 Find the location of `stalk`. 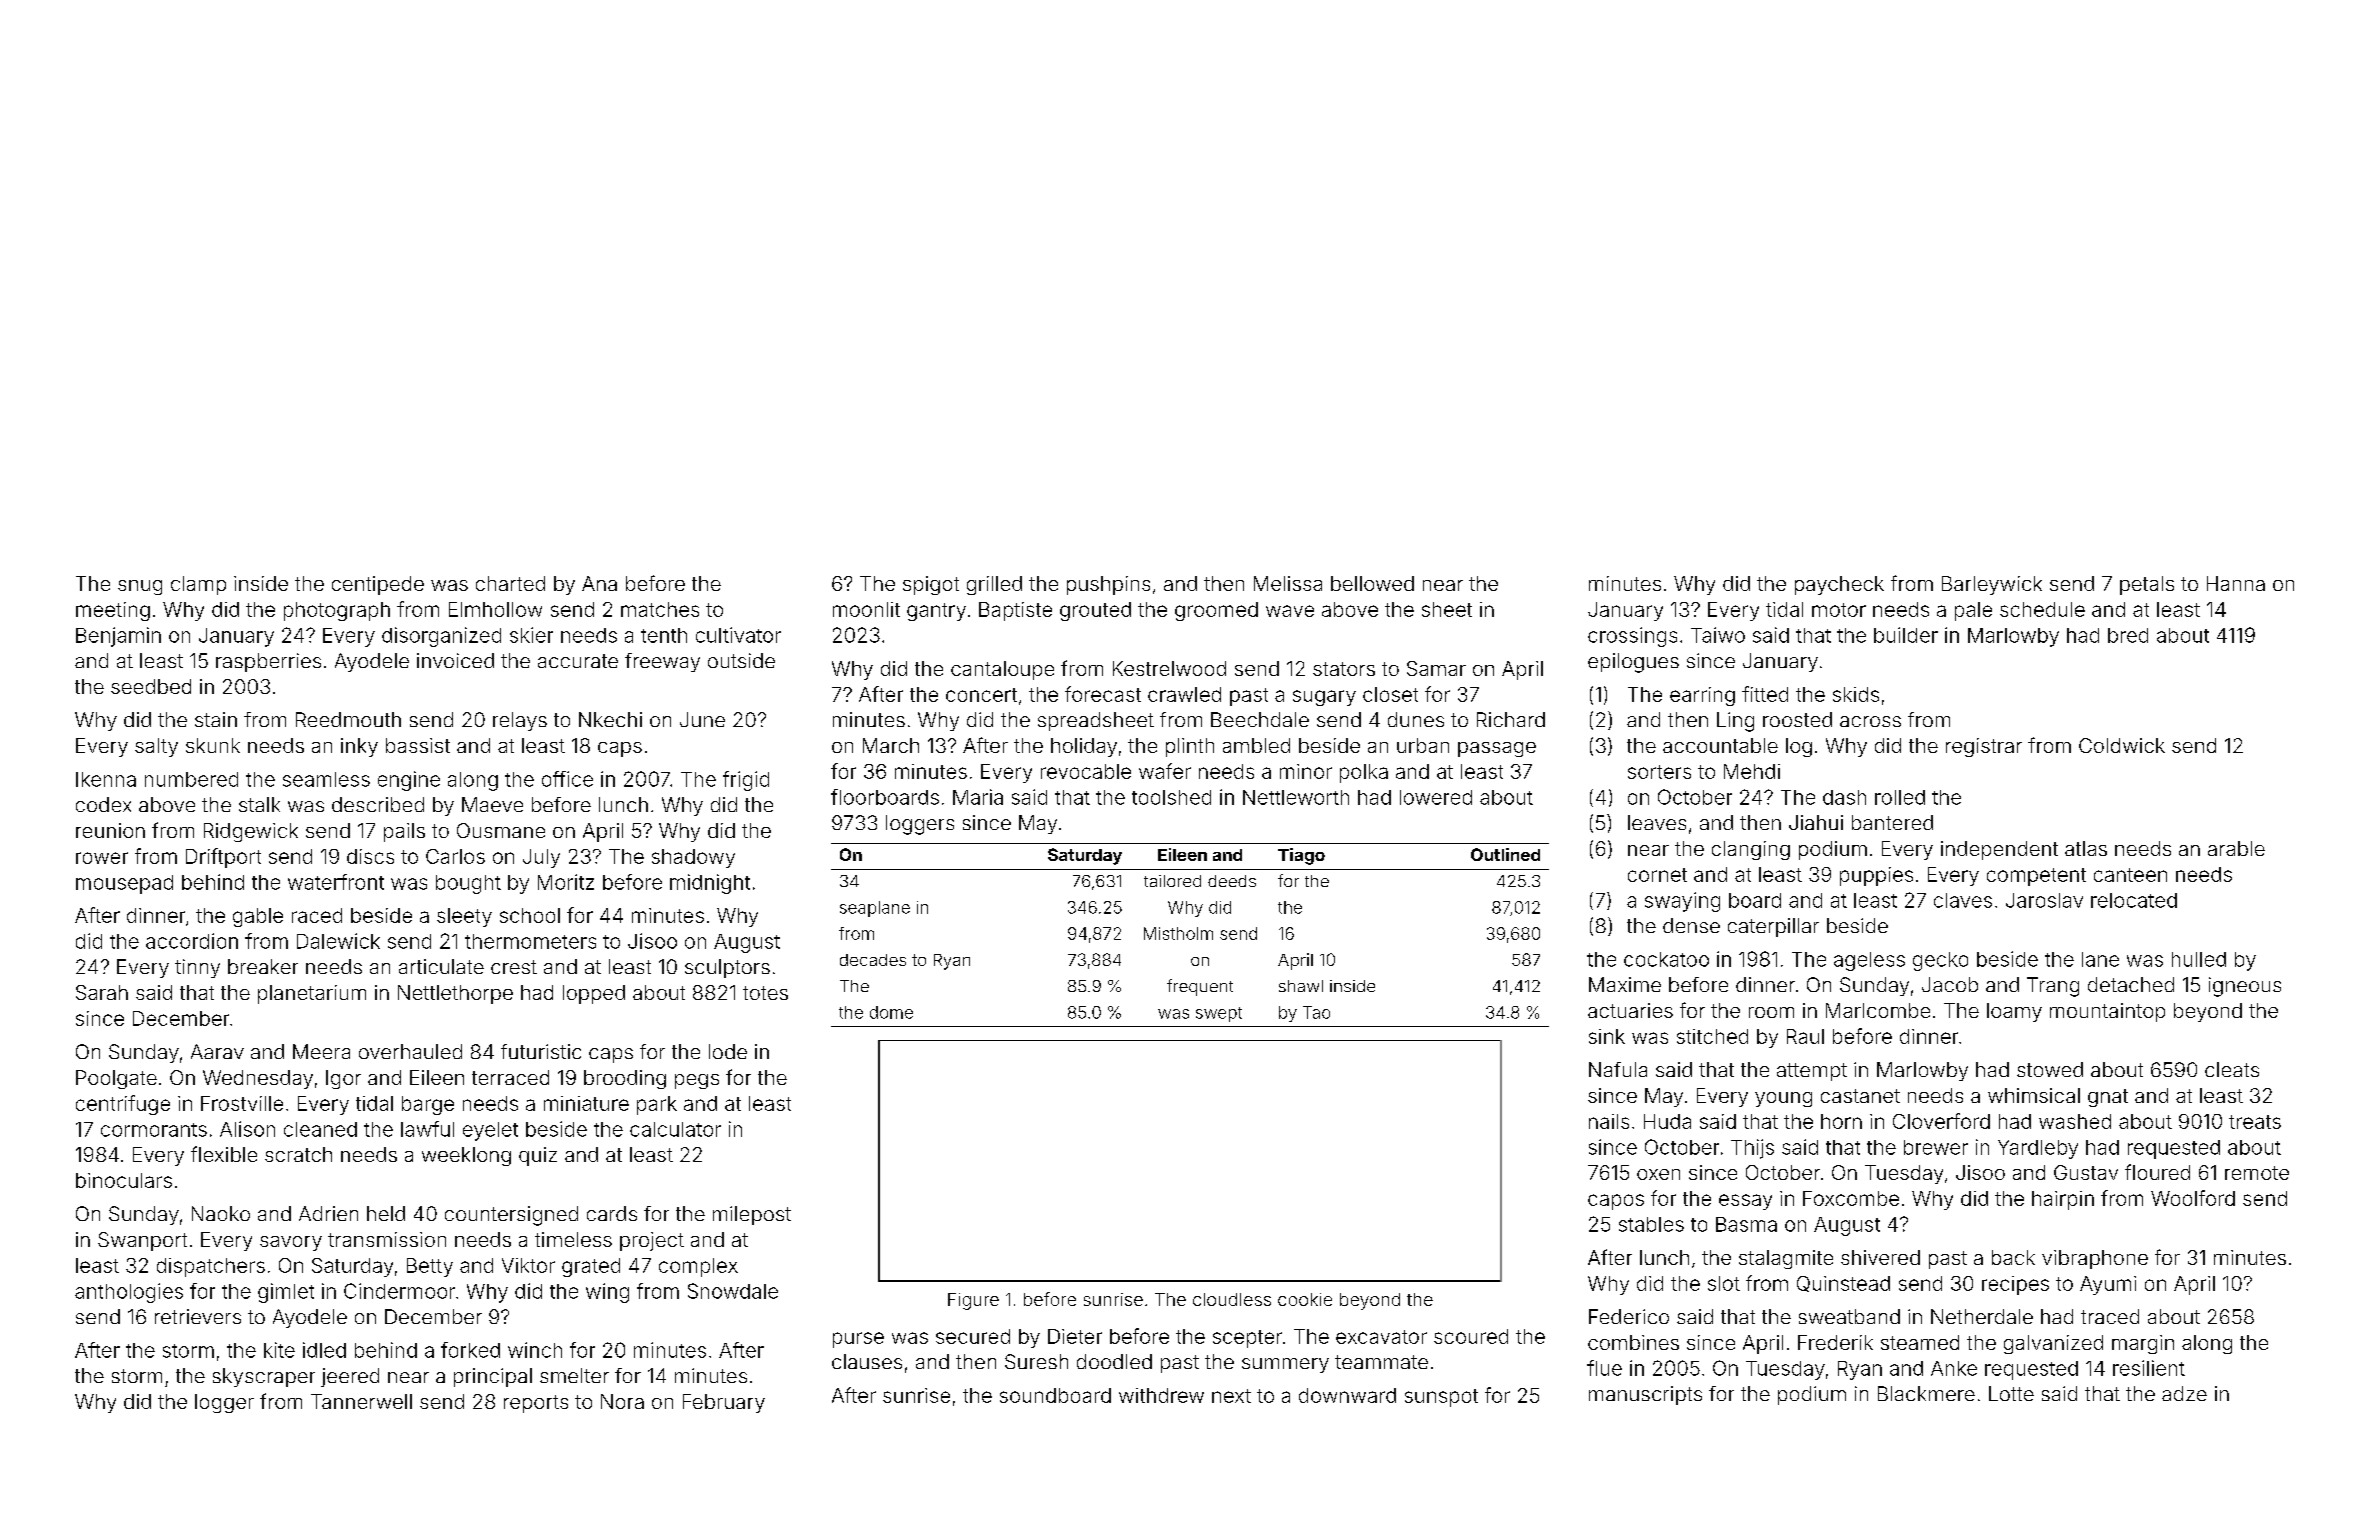

stalk is located at coordinates (259, 804).
